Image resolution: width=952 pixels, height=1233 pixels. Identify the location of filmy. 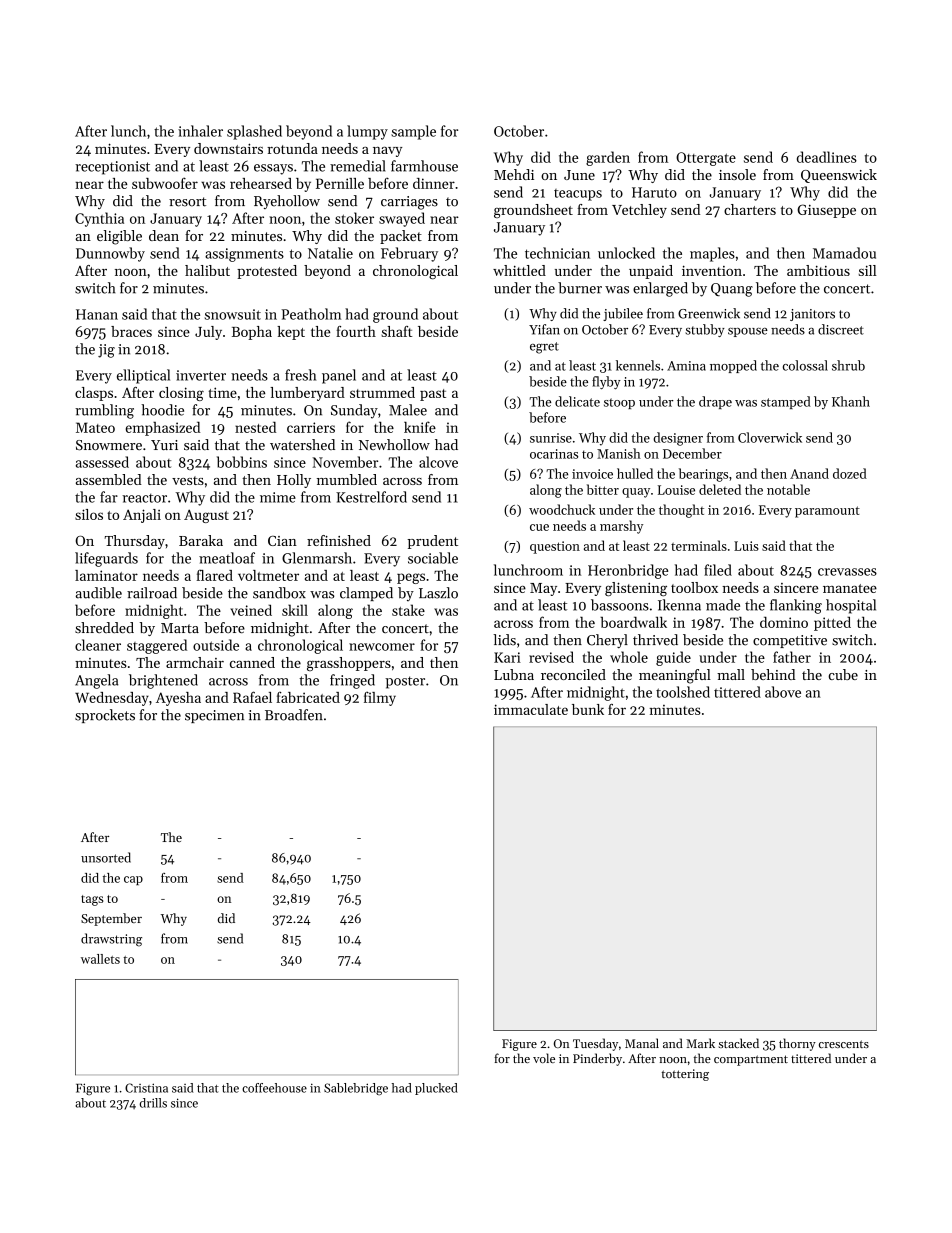
(380, 698).
